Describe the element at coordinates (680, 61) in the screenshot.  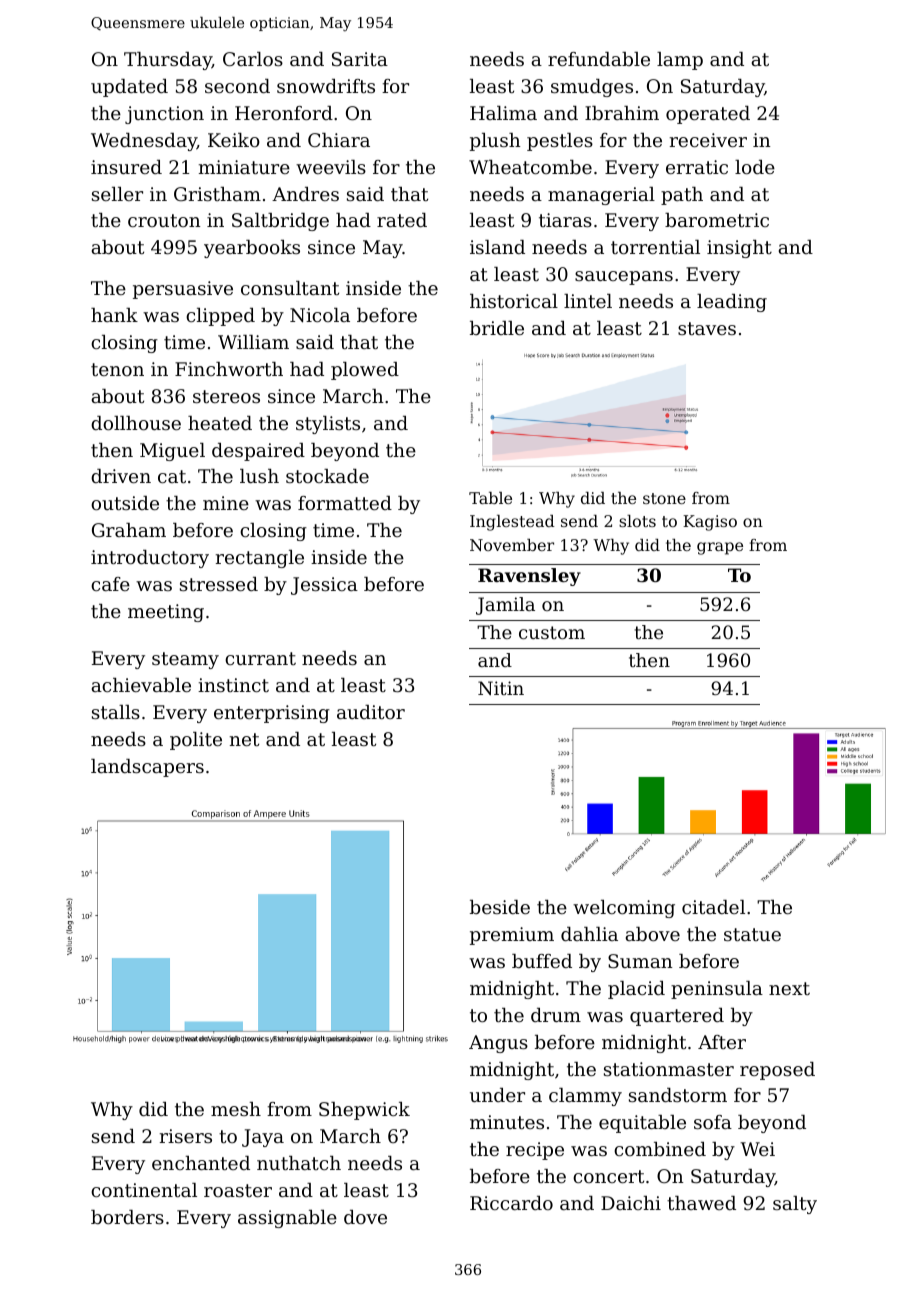
I see `lamp` at that location.
